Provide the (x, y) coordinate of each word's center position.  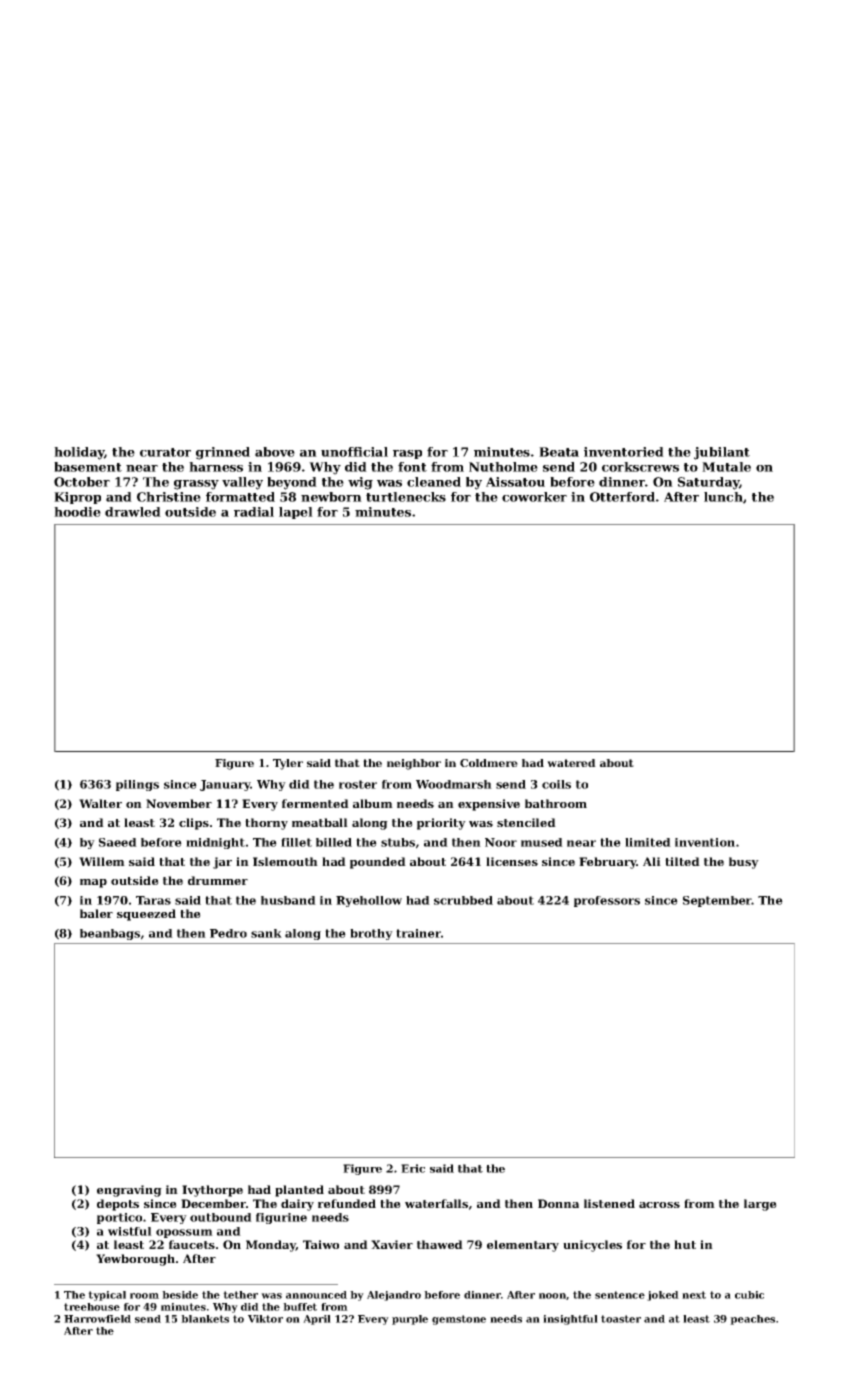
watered (571, 763)
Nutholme (503, 467)
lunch (723, 497)
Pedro (228, 933)
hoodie (77, 512)
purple (410, 1320)
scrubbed (463, 900)
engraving (129, 1191)
